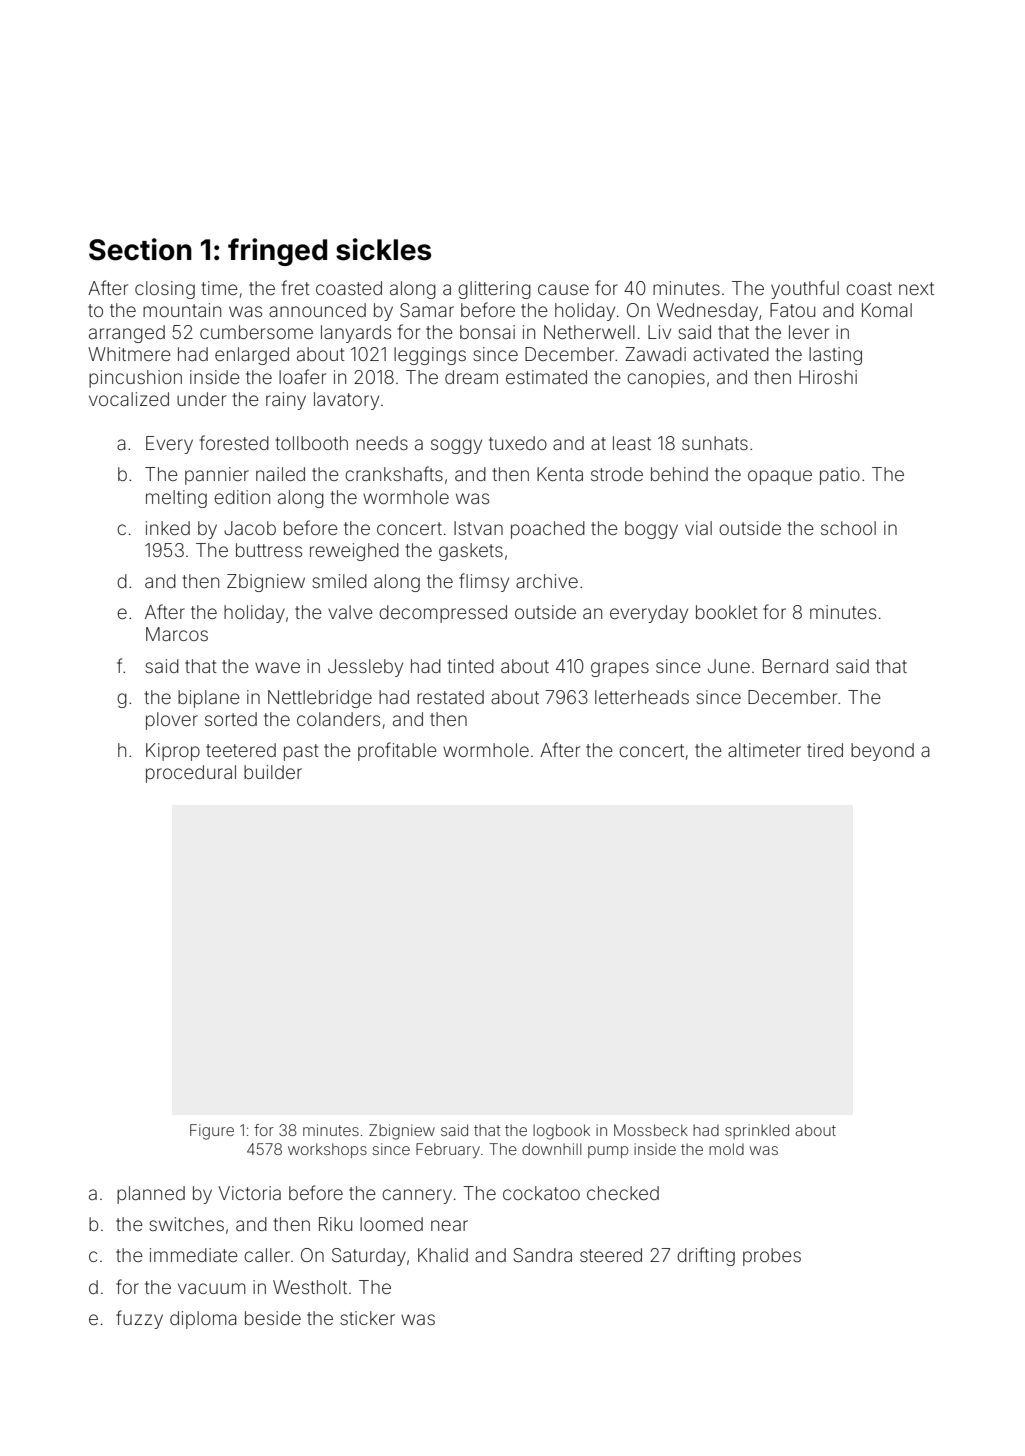 The height and width of the screenshot is (1456, 1025). What do you see at coordinates (825, 750) in the screenshot?
I see `tired` at bounding box center [825, 750].
